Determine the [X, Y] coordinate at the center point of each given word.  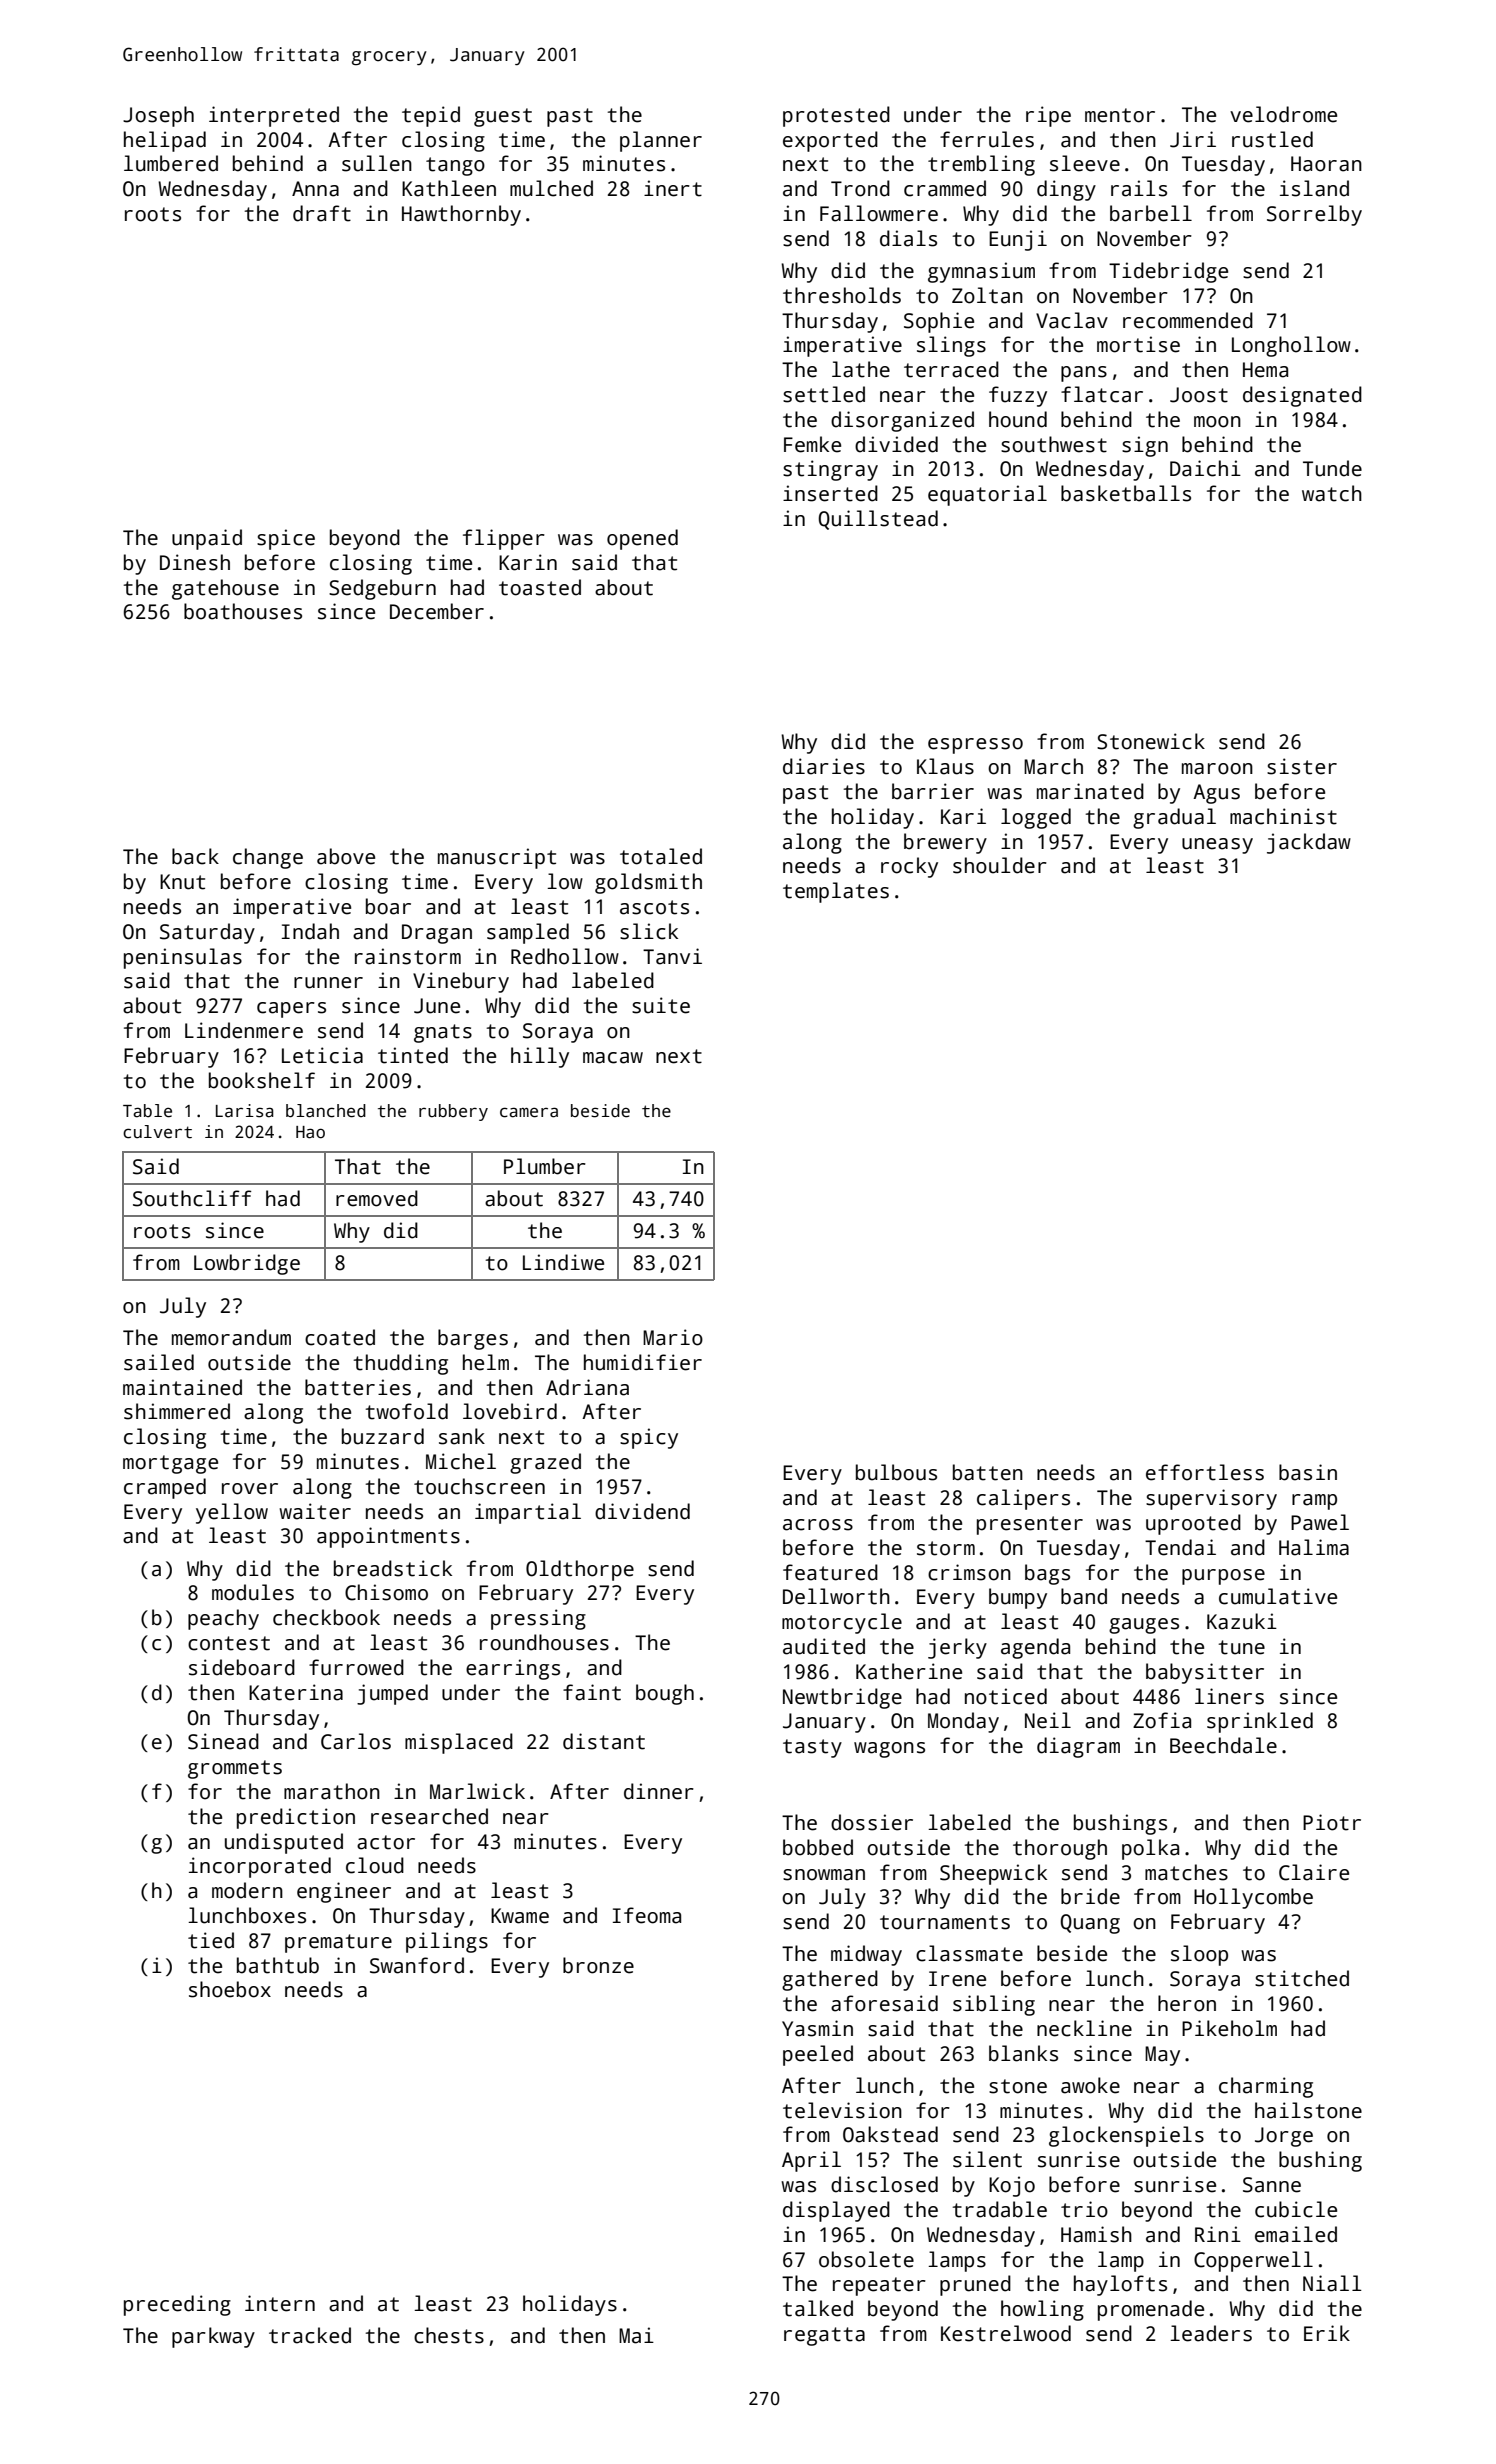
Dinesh [195, 562]
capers [291, 1010]
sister [1302, 766]
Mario [673, 1337]
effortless [1205, 1472]
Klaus [945, 766]
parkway [213, 2337]
